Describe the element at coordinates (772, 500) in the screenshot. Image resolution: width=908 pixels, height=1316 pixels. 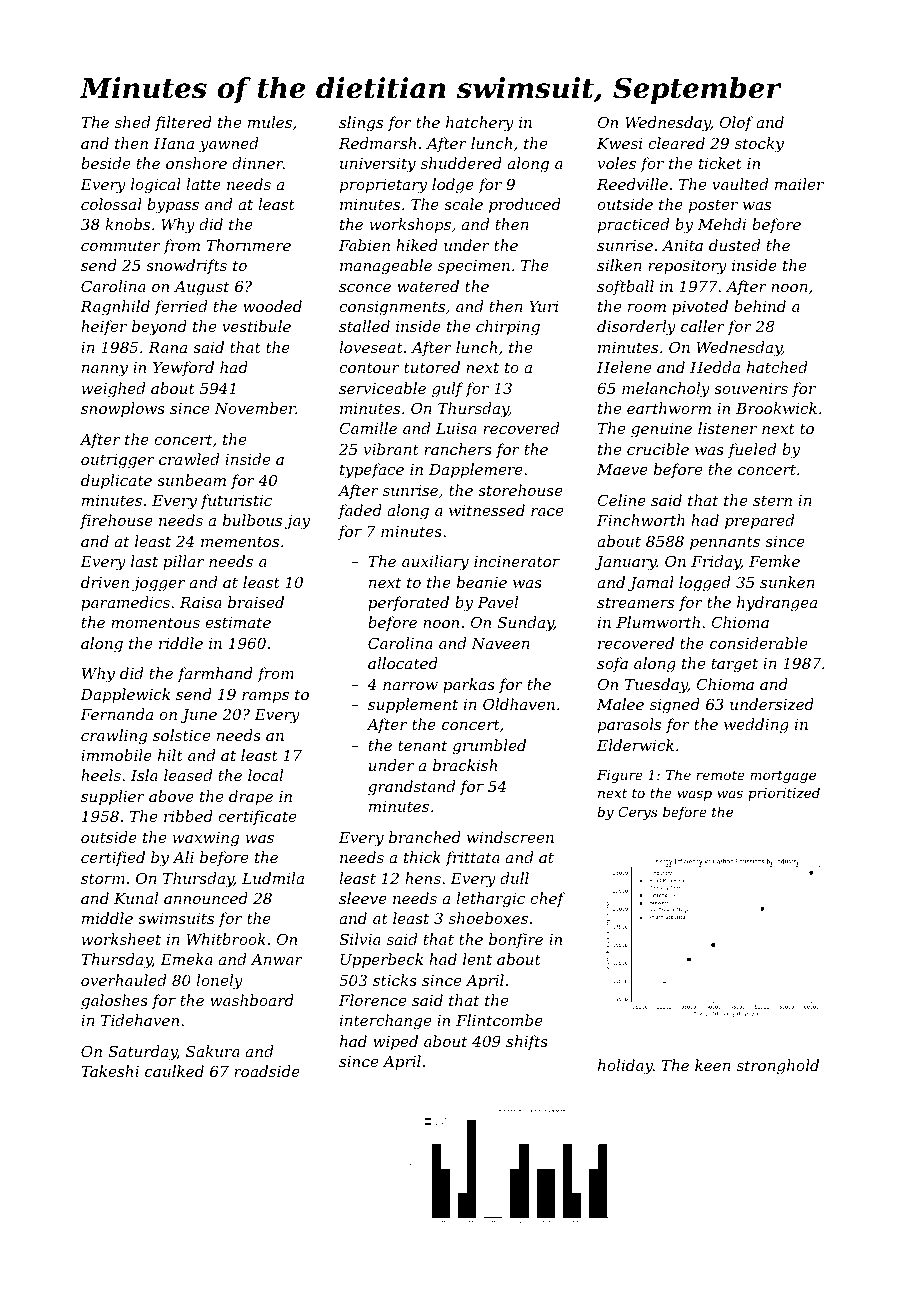
I see `stern` at that location.
